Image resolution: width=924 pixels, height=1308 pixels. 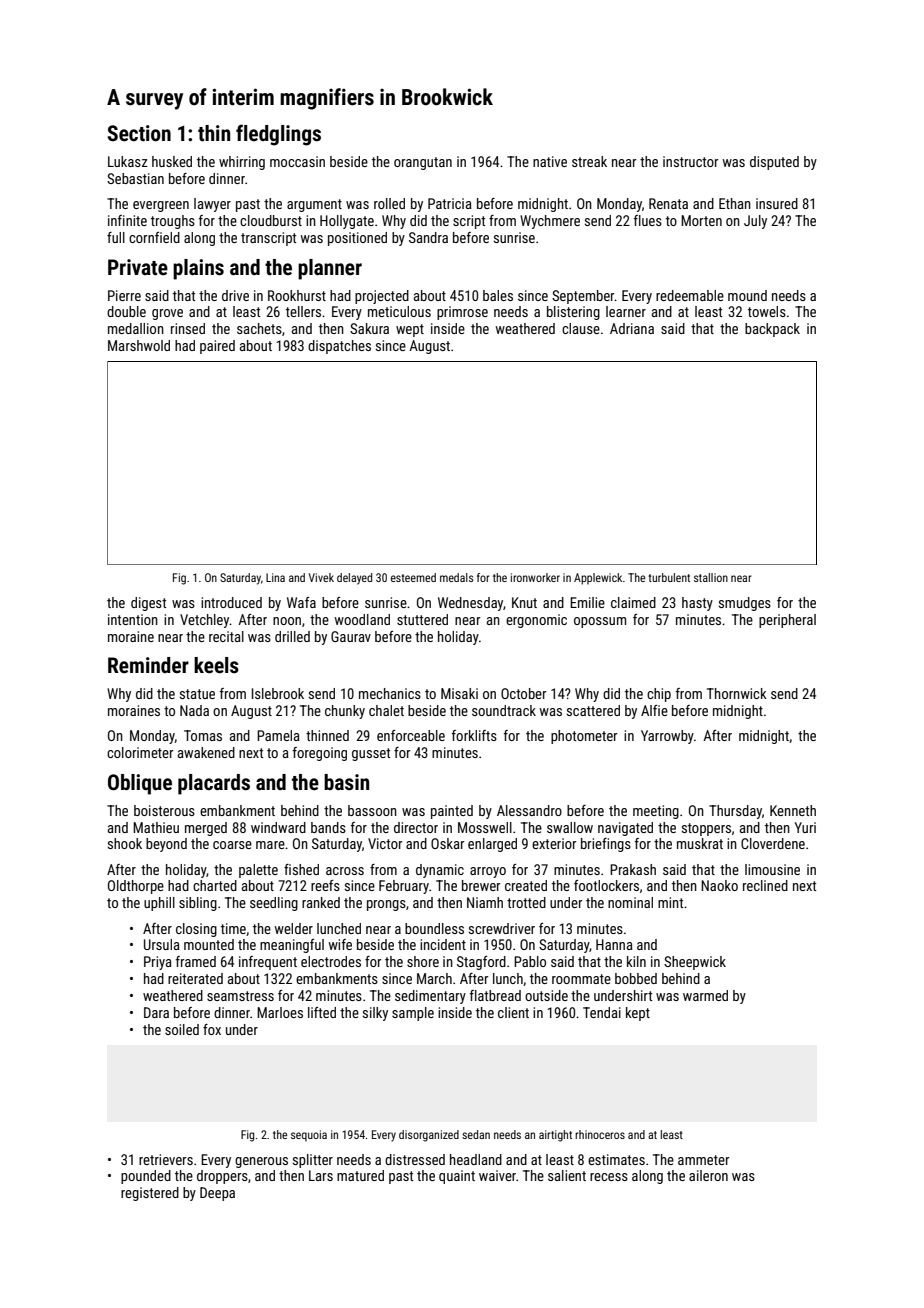 I want to click on esteemed, so click(x=413, y=577).
